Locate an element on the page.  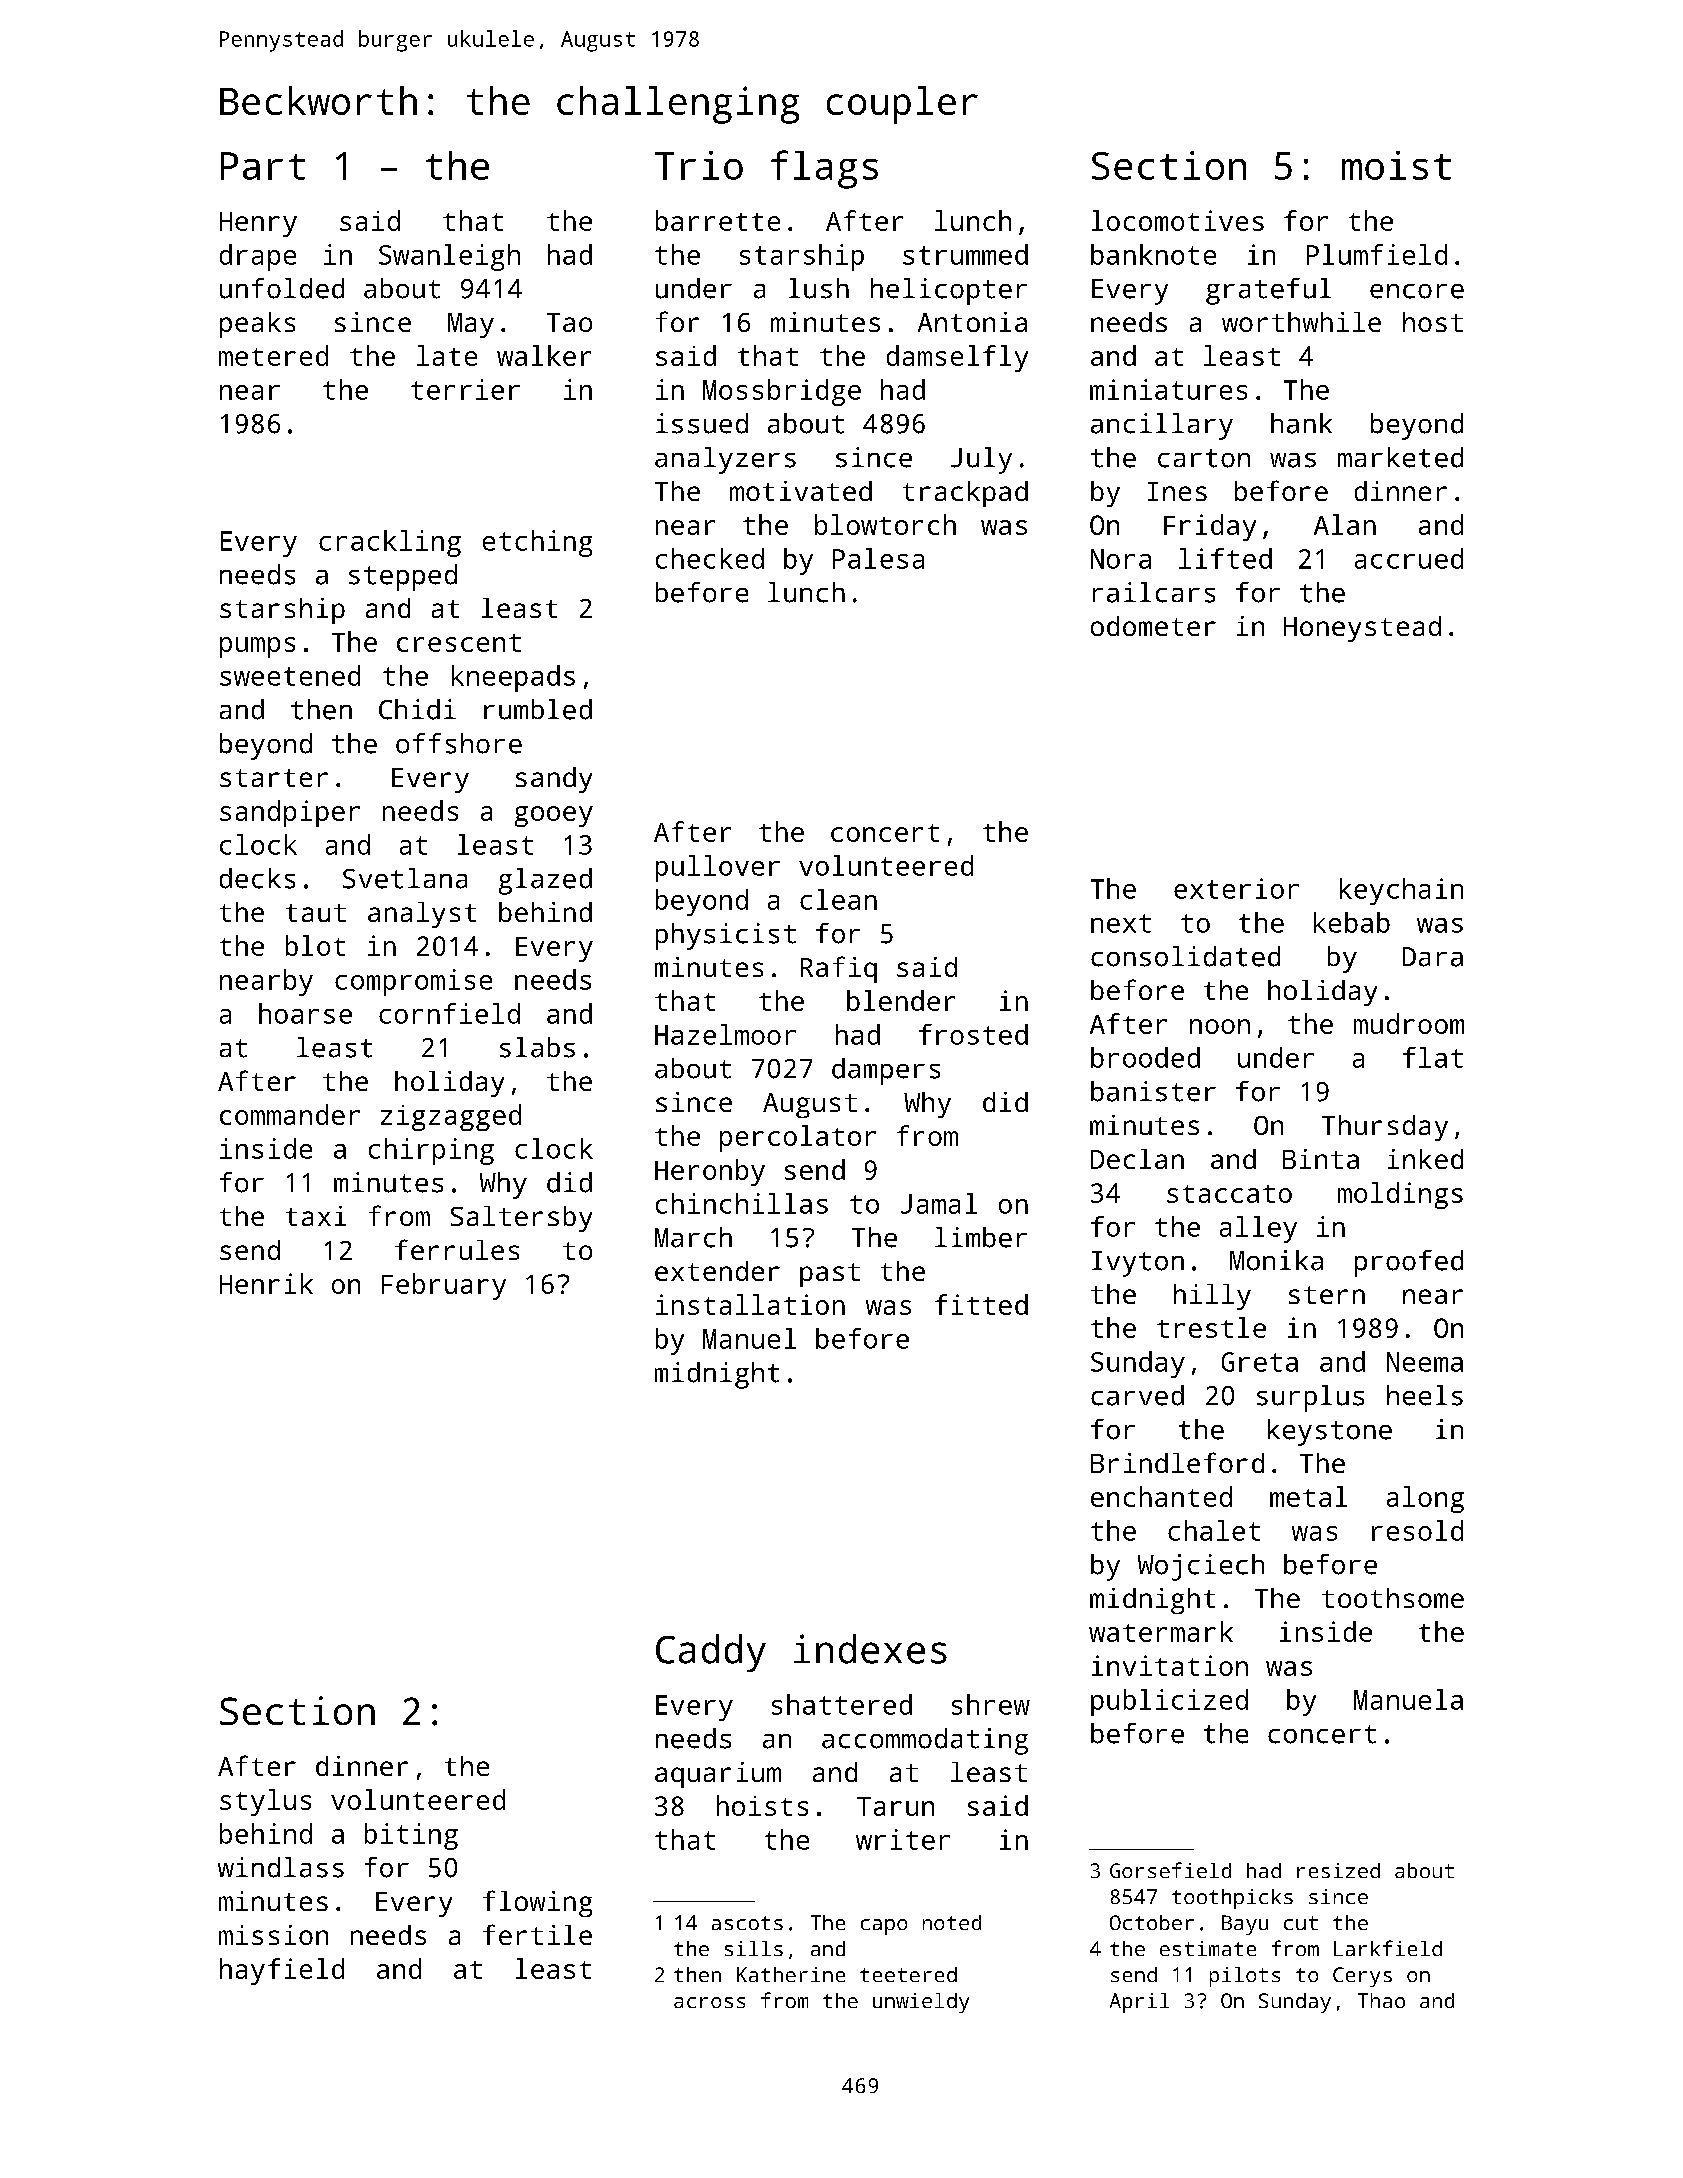
mudroom is located at coordinates (1409, 1023).
